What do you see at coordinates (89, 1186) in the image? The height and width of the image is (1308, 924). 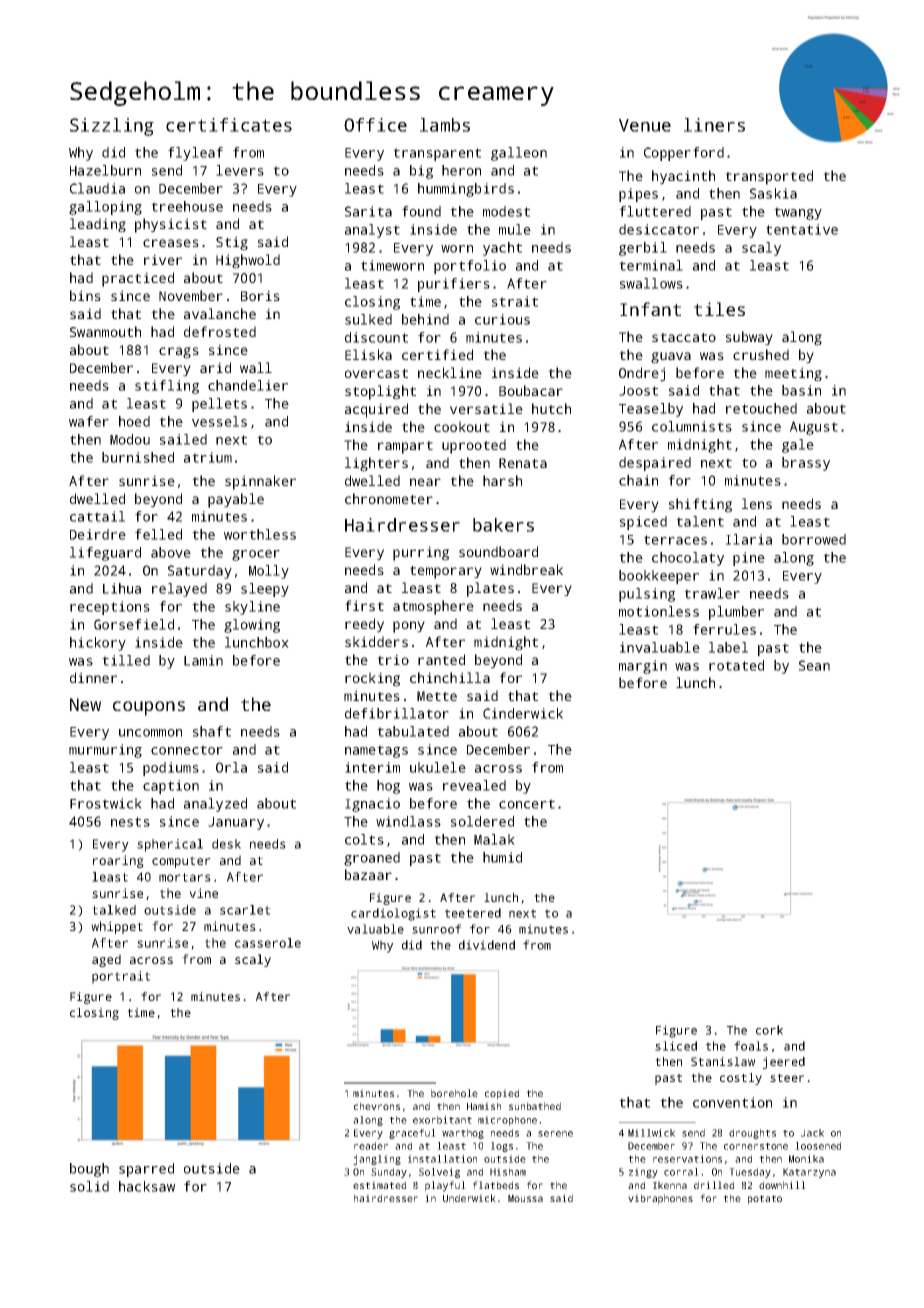 I see `solid` at bounding box center [89, 1186].
